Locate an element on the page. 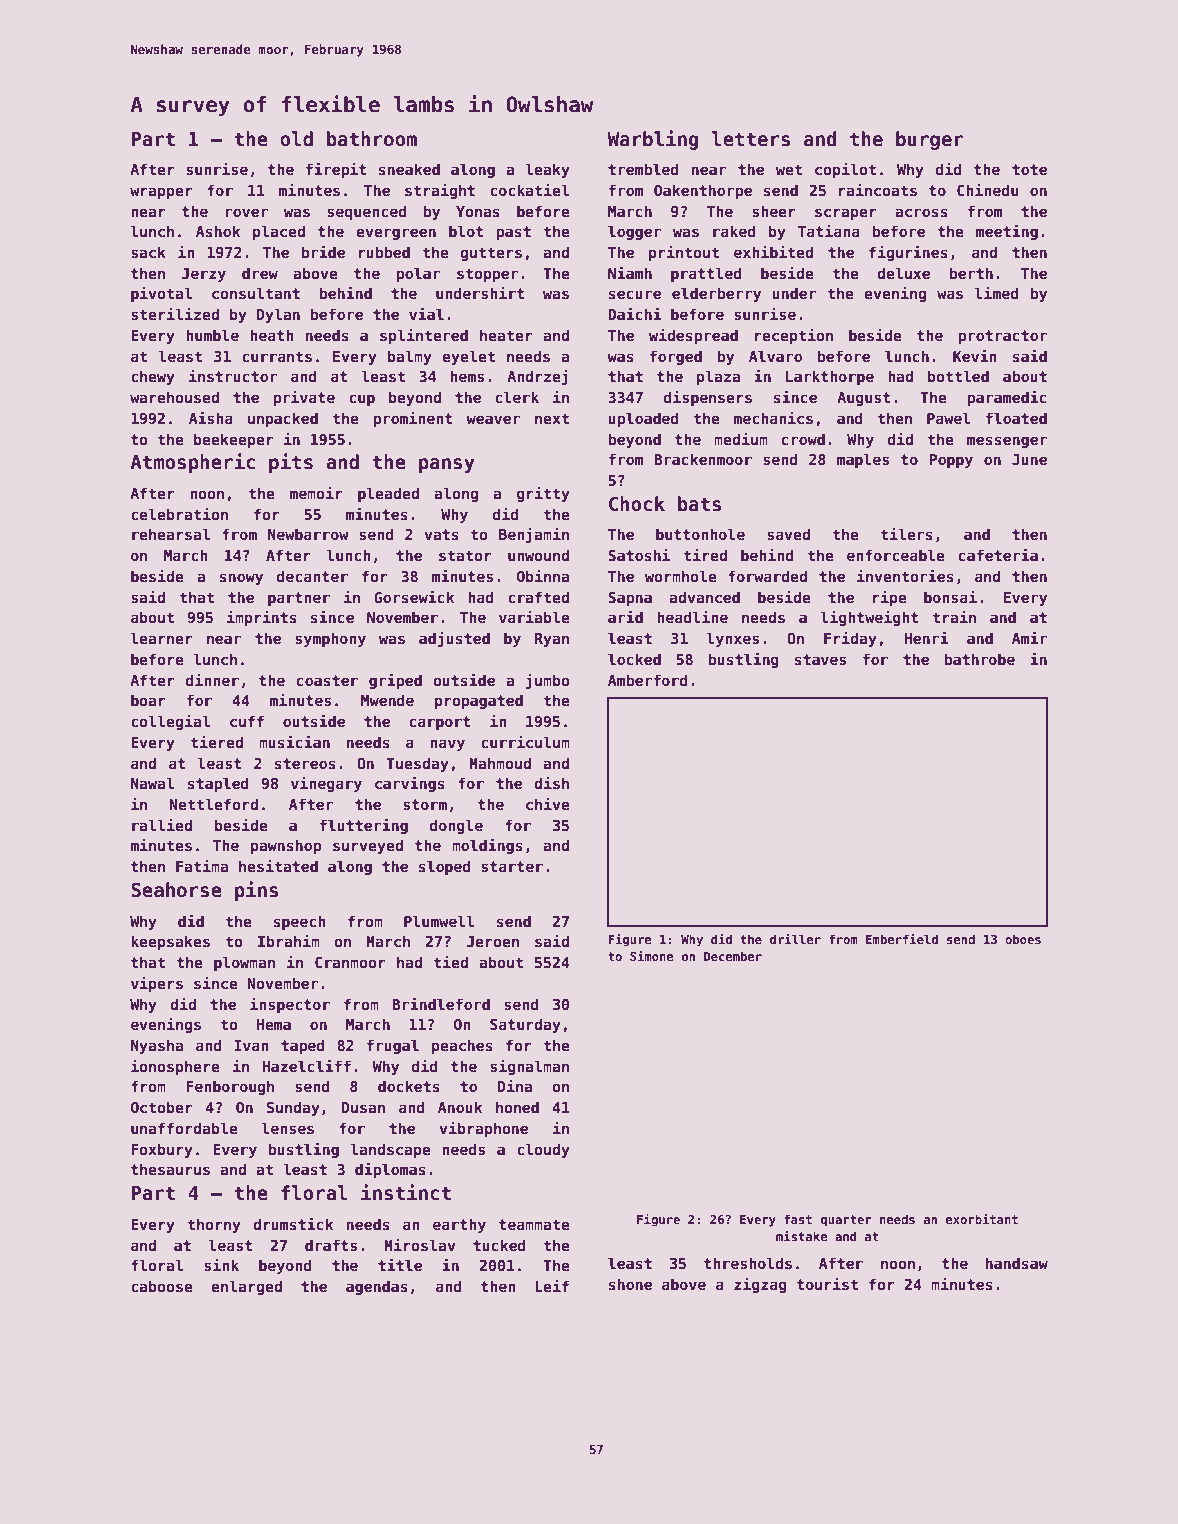  weaver is located at coordinates (493, 419).
